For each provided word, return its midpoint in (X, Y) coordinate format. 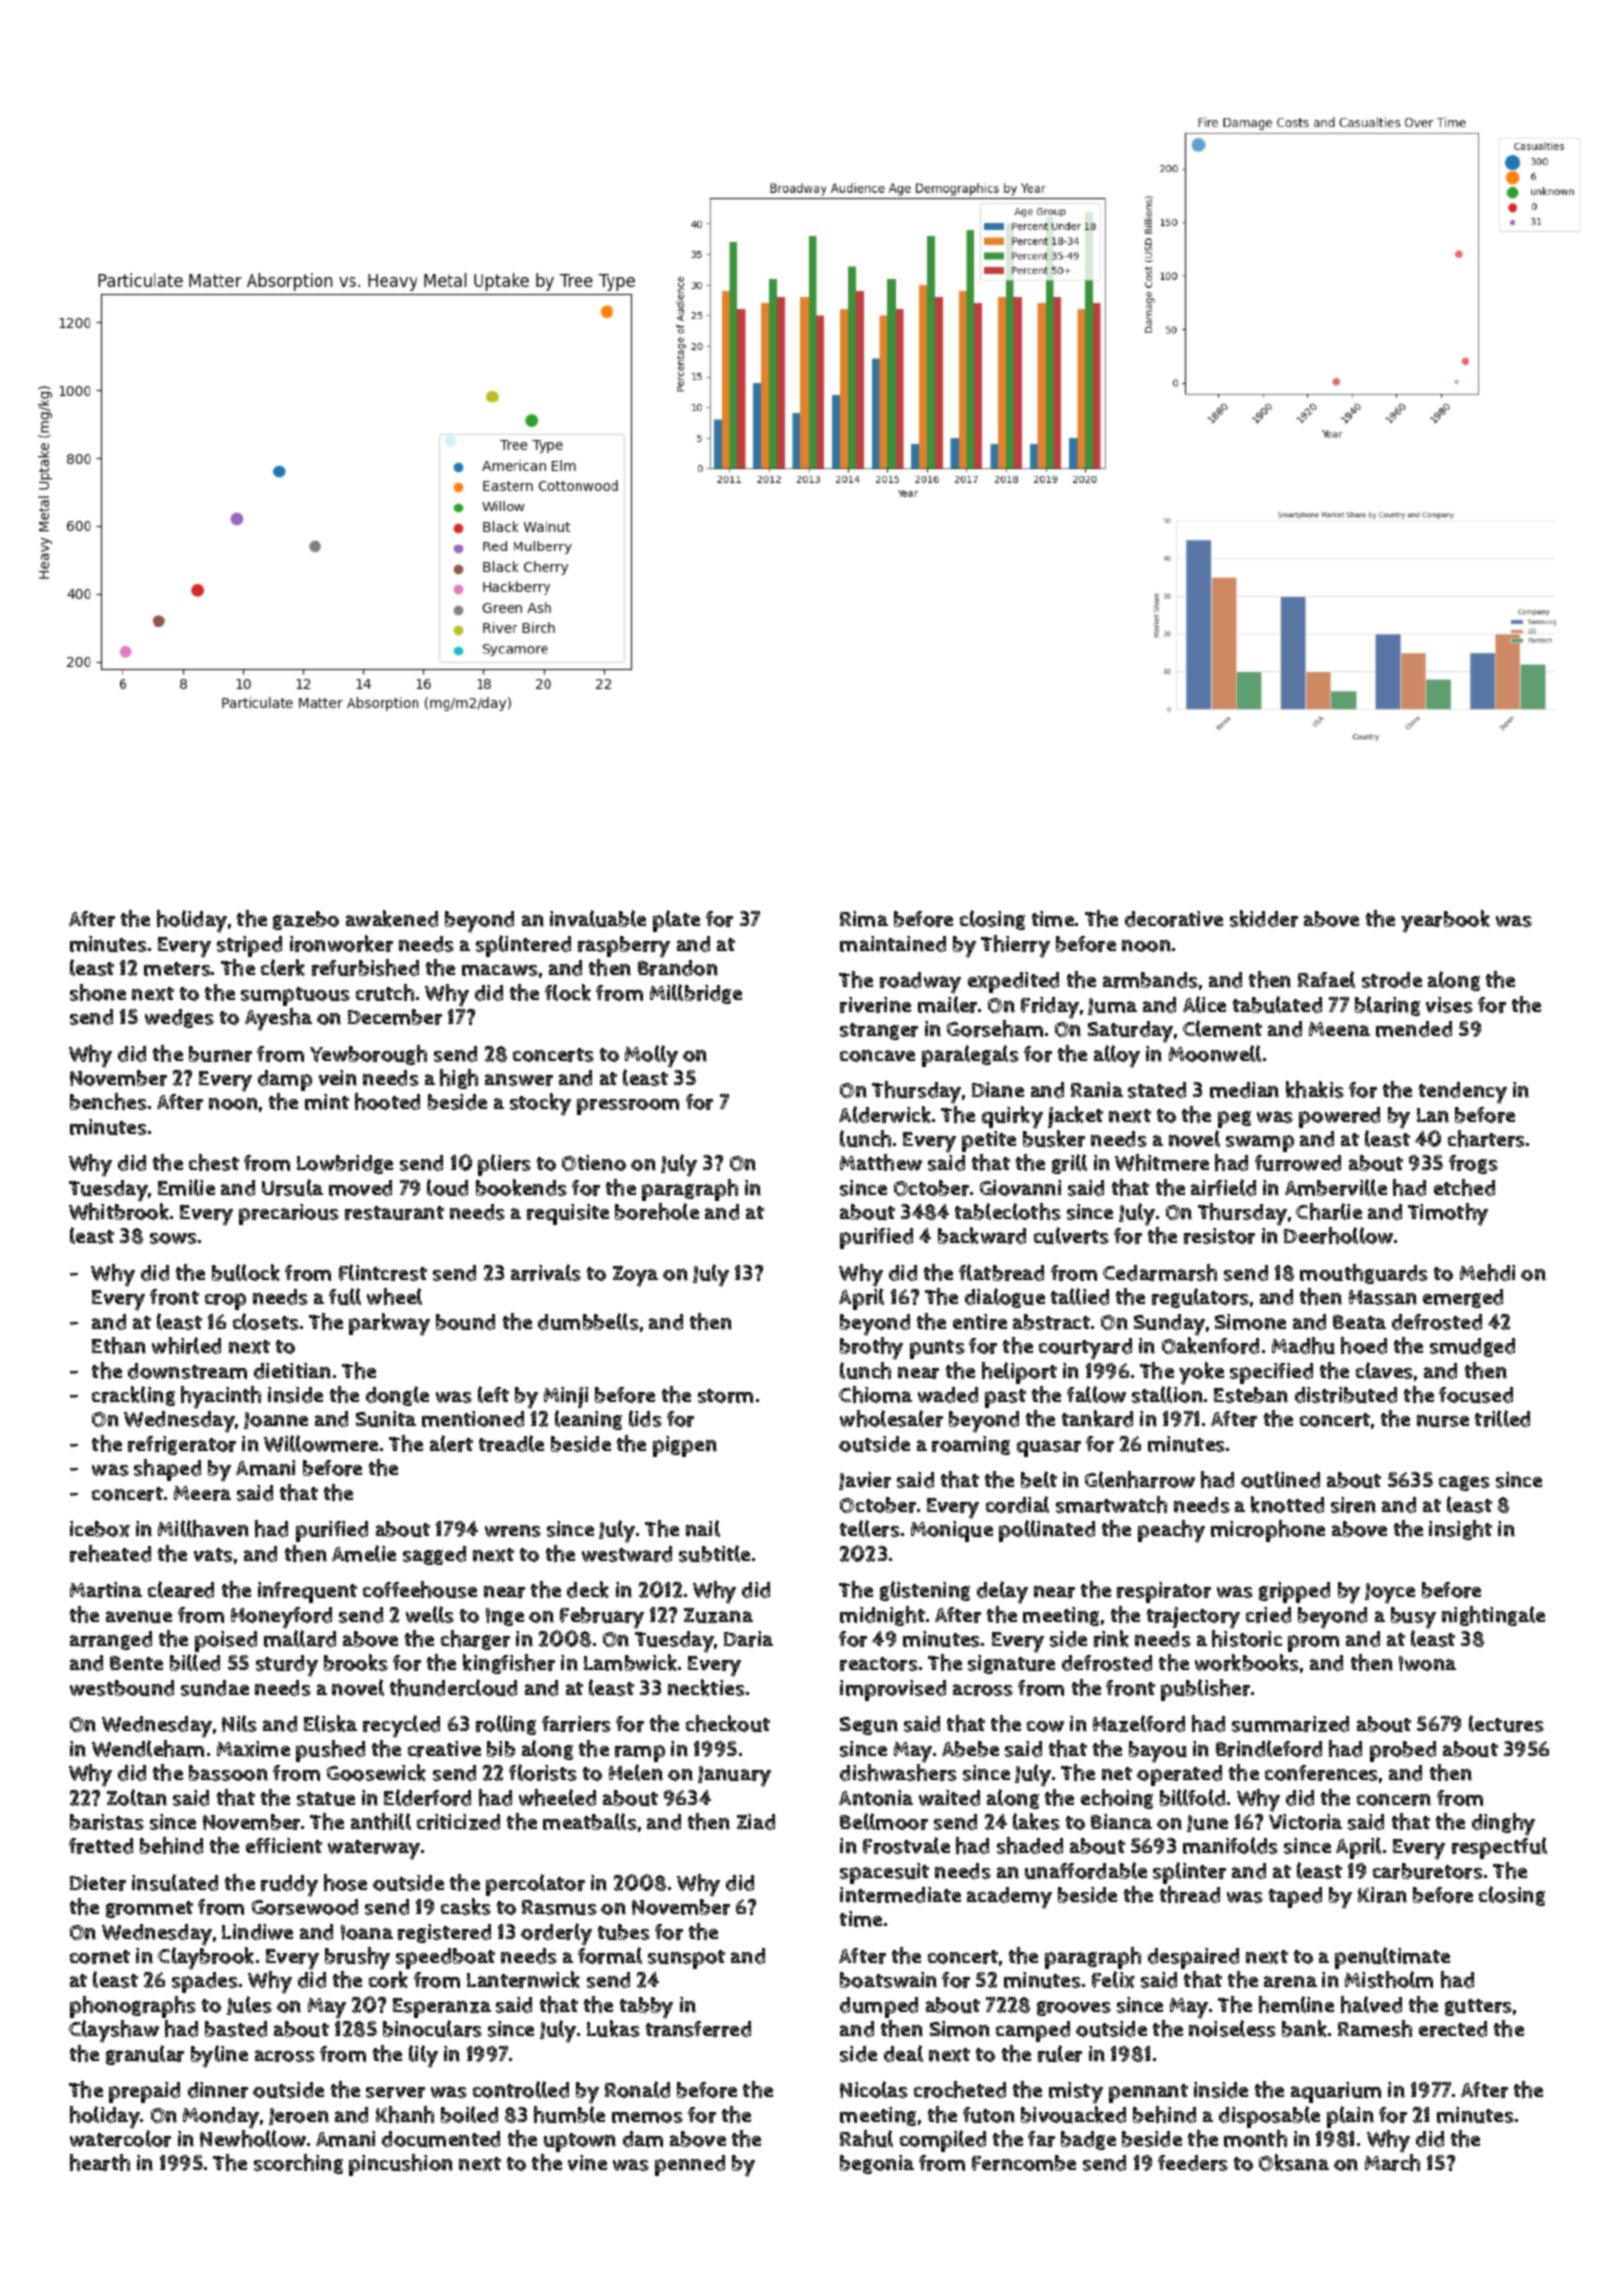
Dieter (98, 1883)
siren (1353, 1505)
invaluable (598, 918)
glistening (925, 1591)
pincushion (401, 2165)
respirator (1164, 1592)
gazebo (306, 920)
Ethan (119, 1345)
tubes (624, 1932)
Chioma (875, 1394)
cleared (181, 1589)
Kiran (1382, 1895)
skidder (1264, 918)
